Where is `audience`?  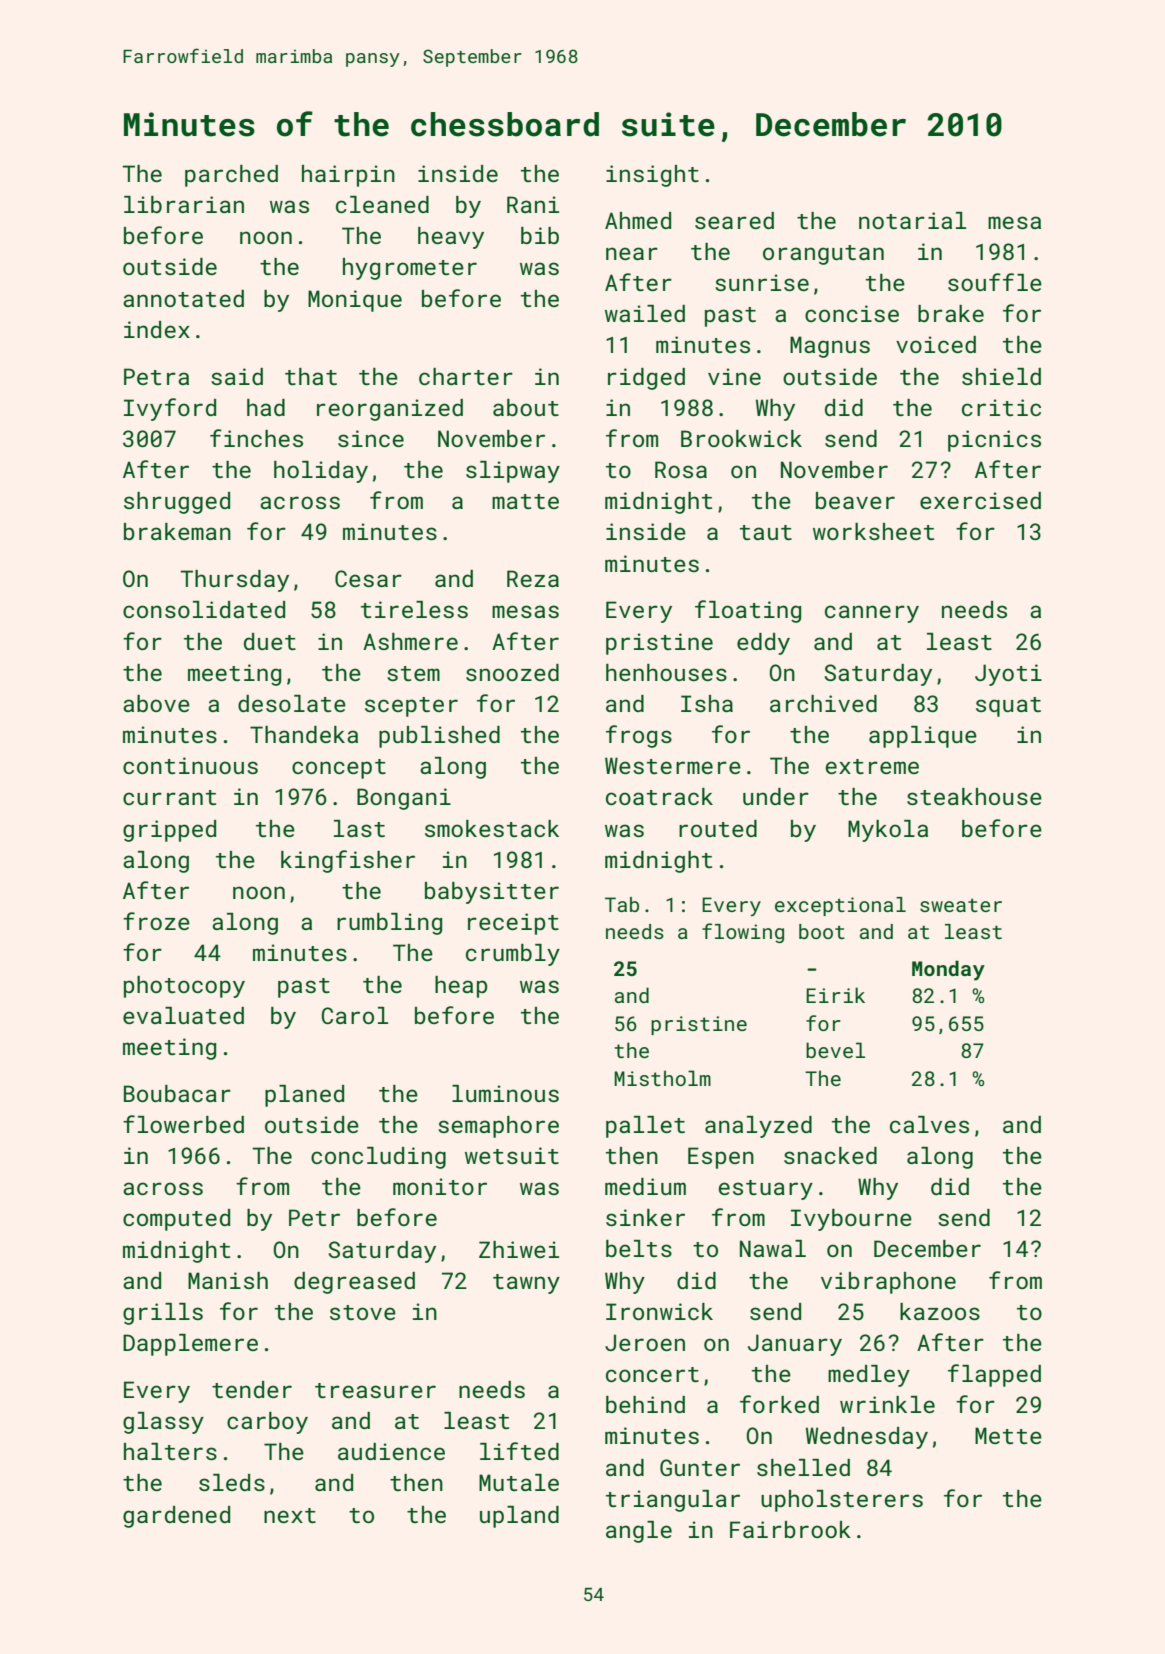
audience is located at coordinates (391, 1451).
